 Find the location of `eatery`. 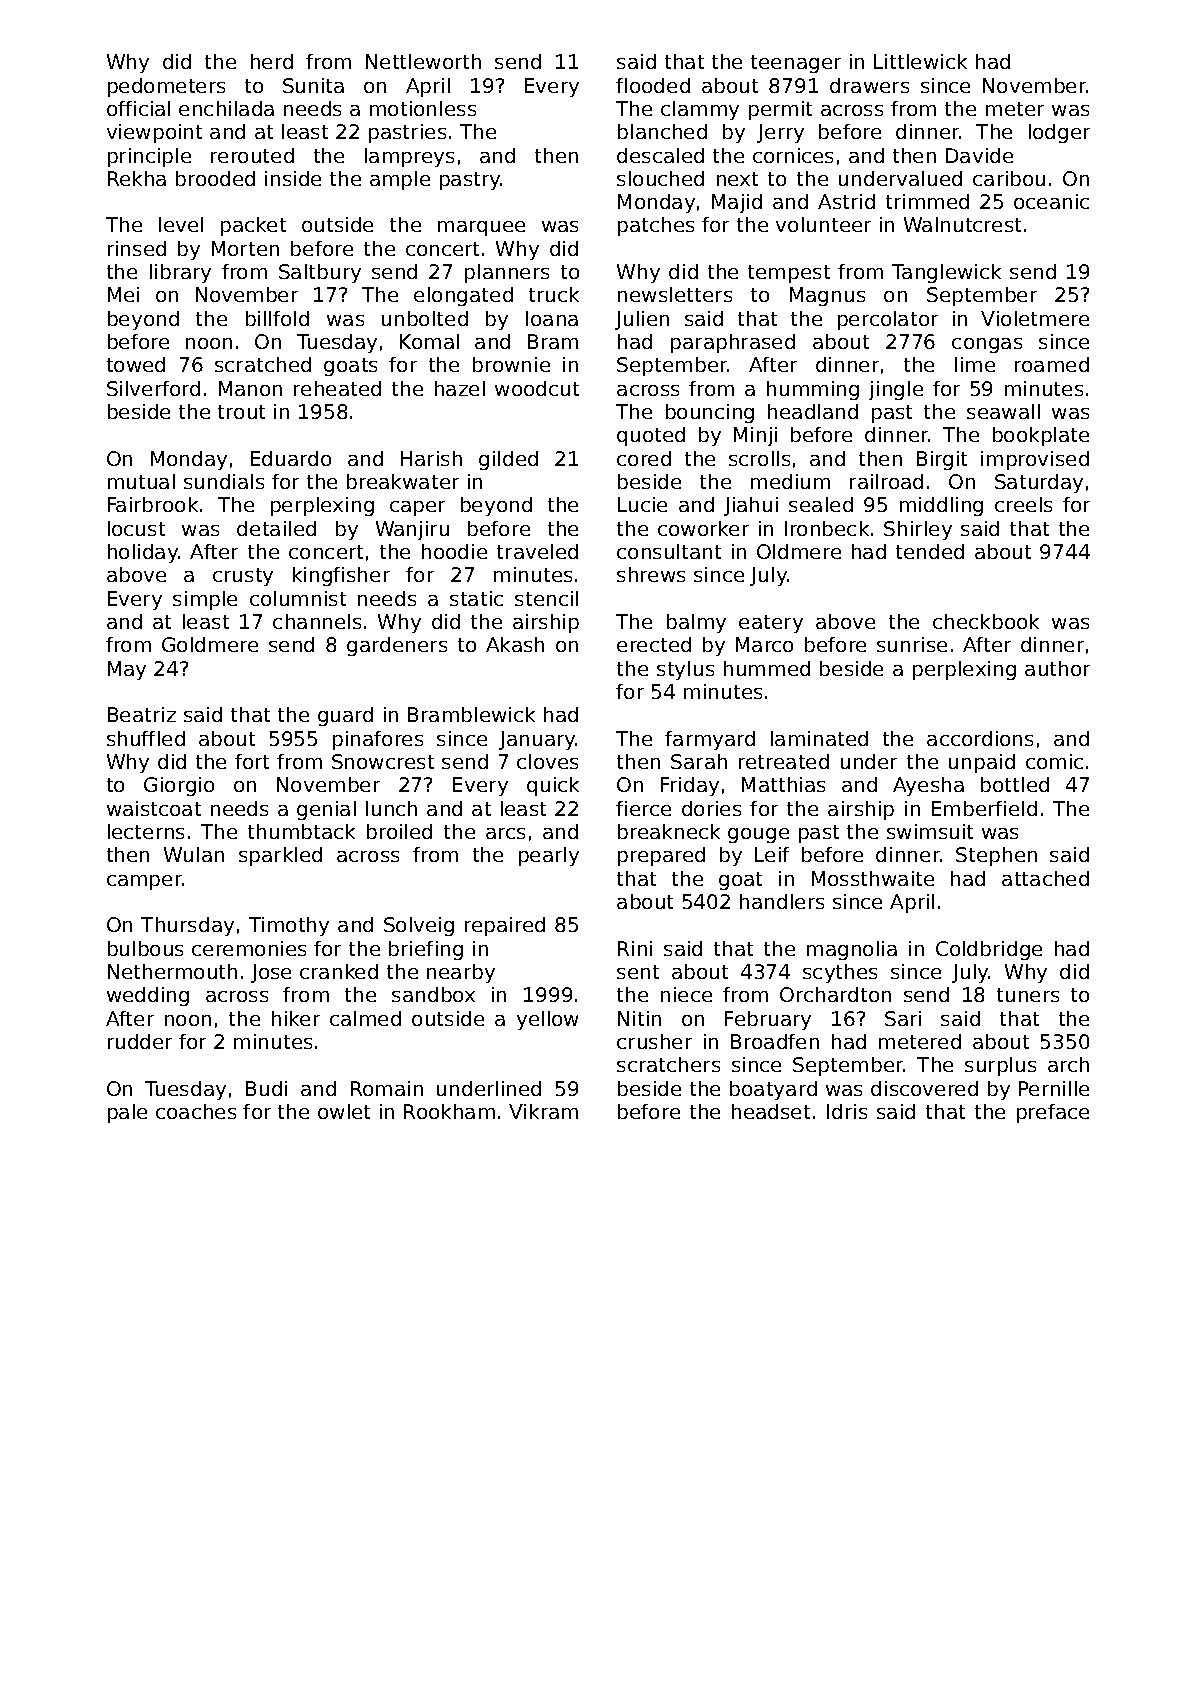

eatery is located at coordinates (771, 624).
